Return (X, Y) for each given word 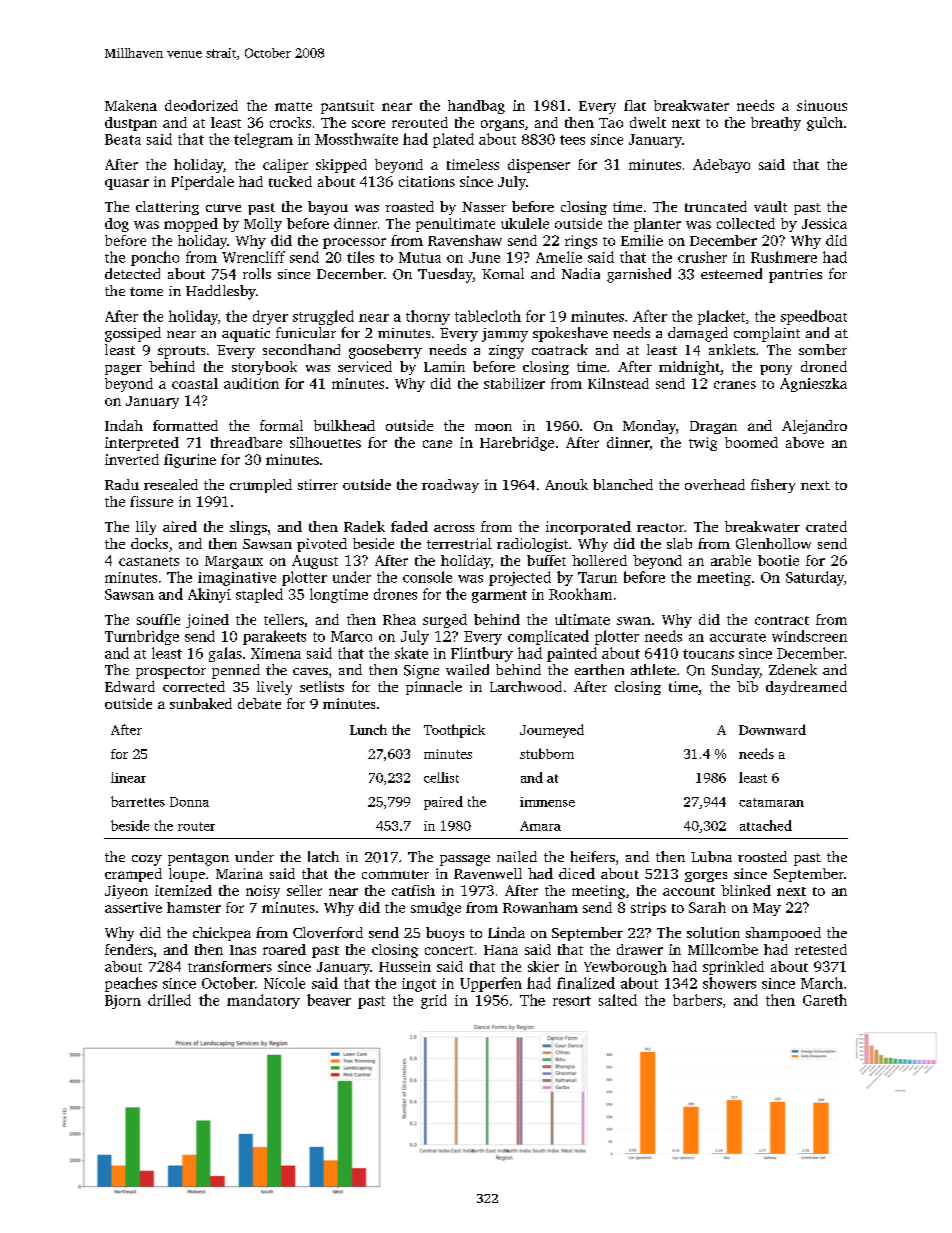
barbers (697, 1000)
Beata (123, 139)
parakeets (274, 637)
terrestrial (459, 543)
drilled (169, 1000)
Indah (124, 425)
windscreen (809, 636)
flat (635, 105)
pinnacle (434, 688)
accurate (738, 637)
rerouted (420, 122)
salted (618, 1000)
